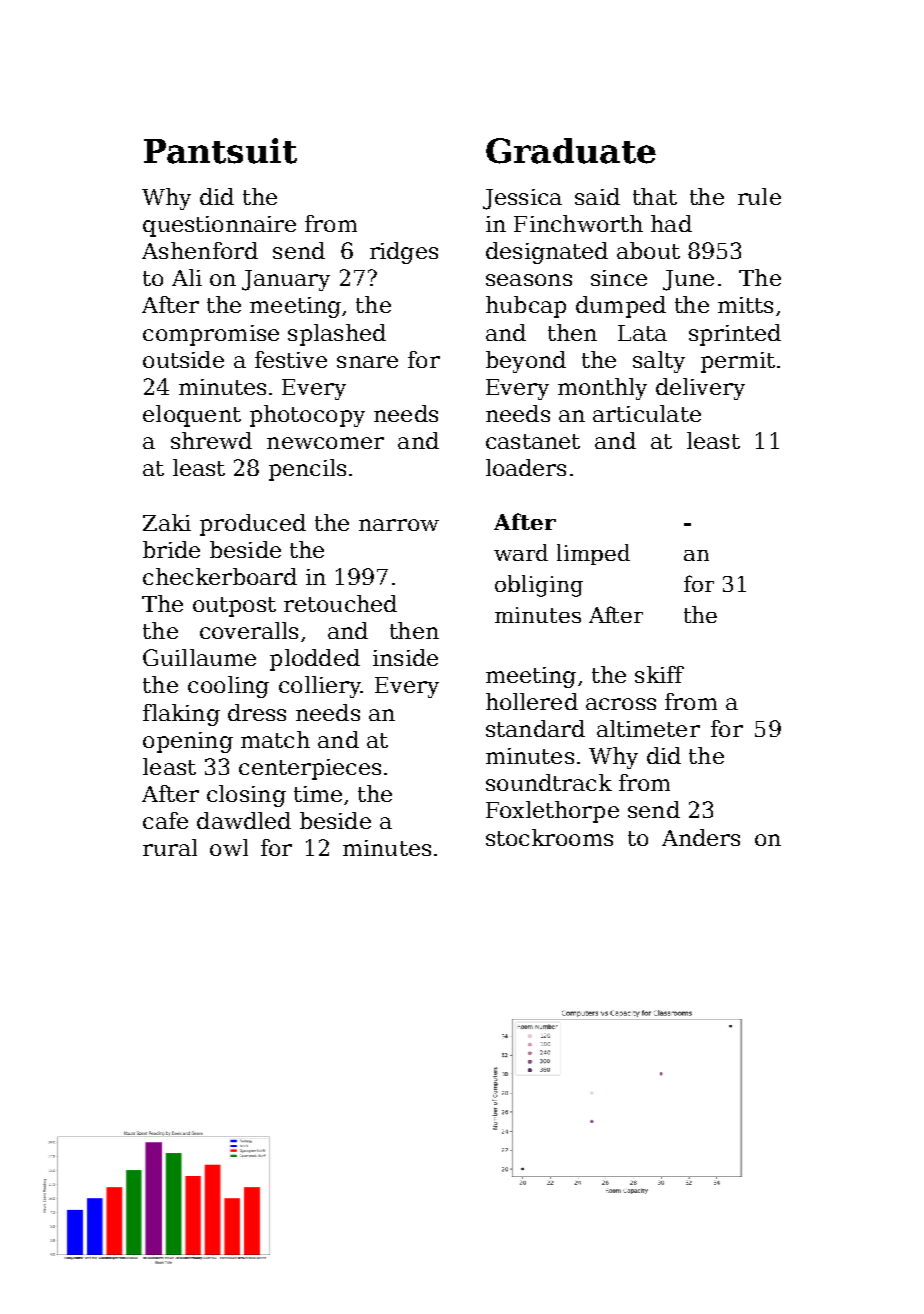 This document has height=1314, width=924. Describe the element at coordinates (571, 151) in the document. I see `Graduate` at that location.
